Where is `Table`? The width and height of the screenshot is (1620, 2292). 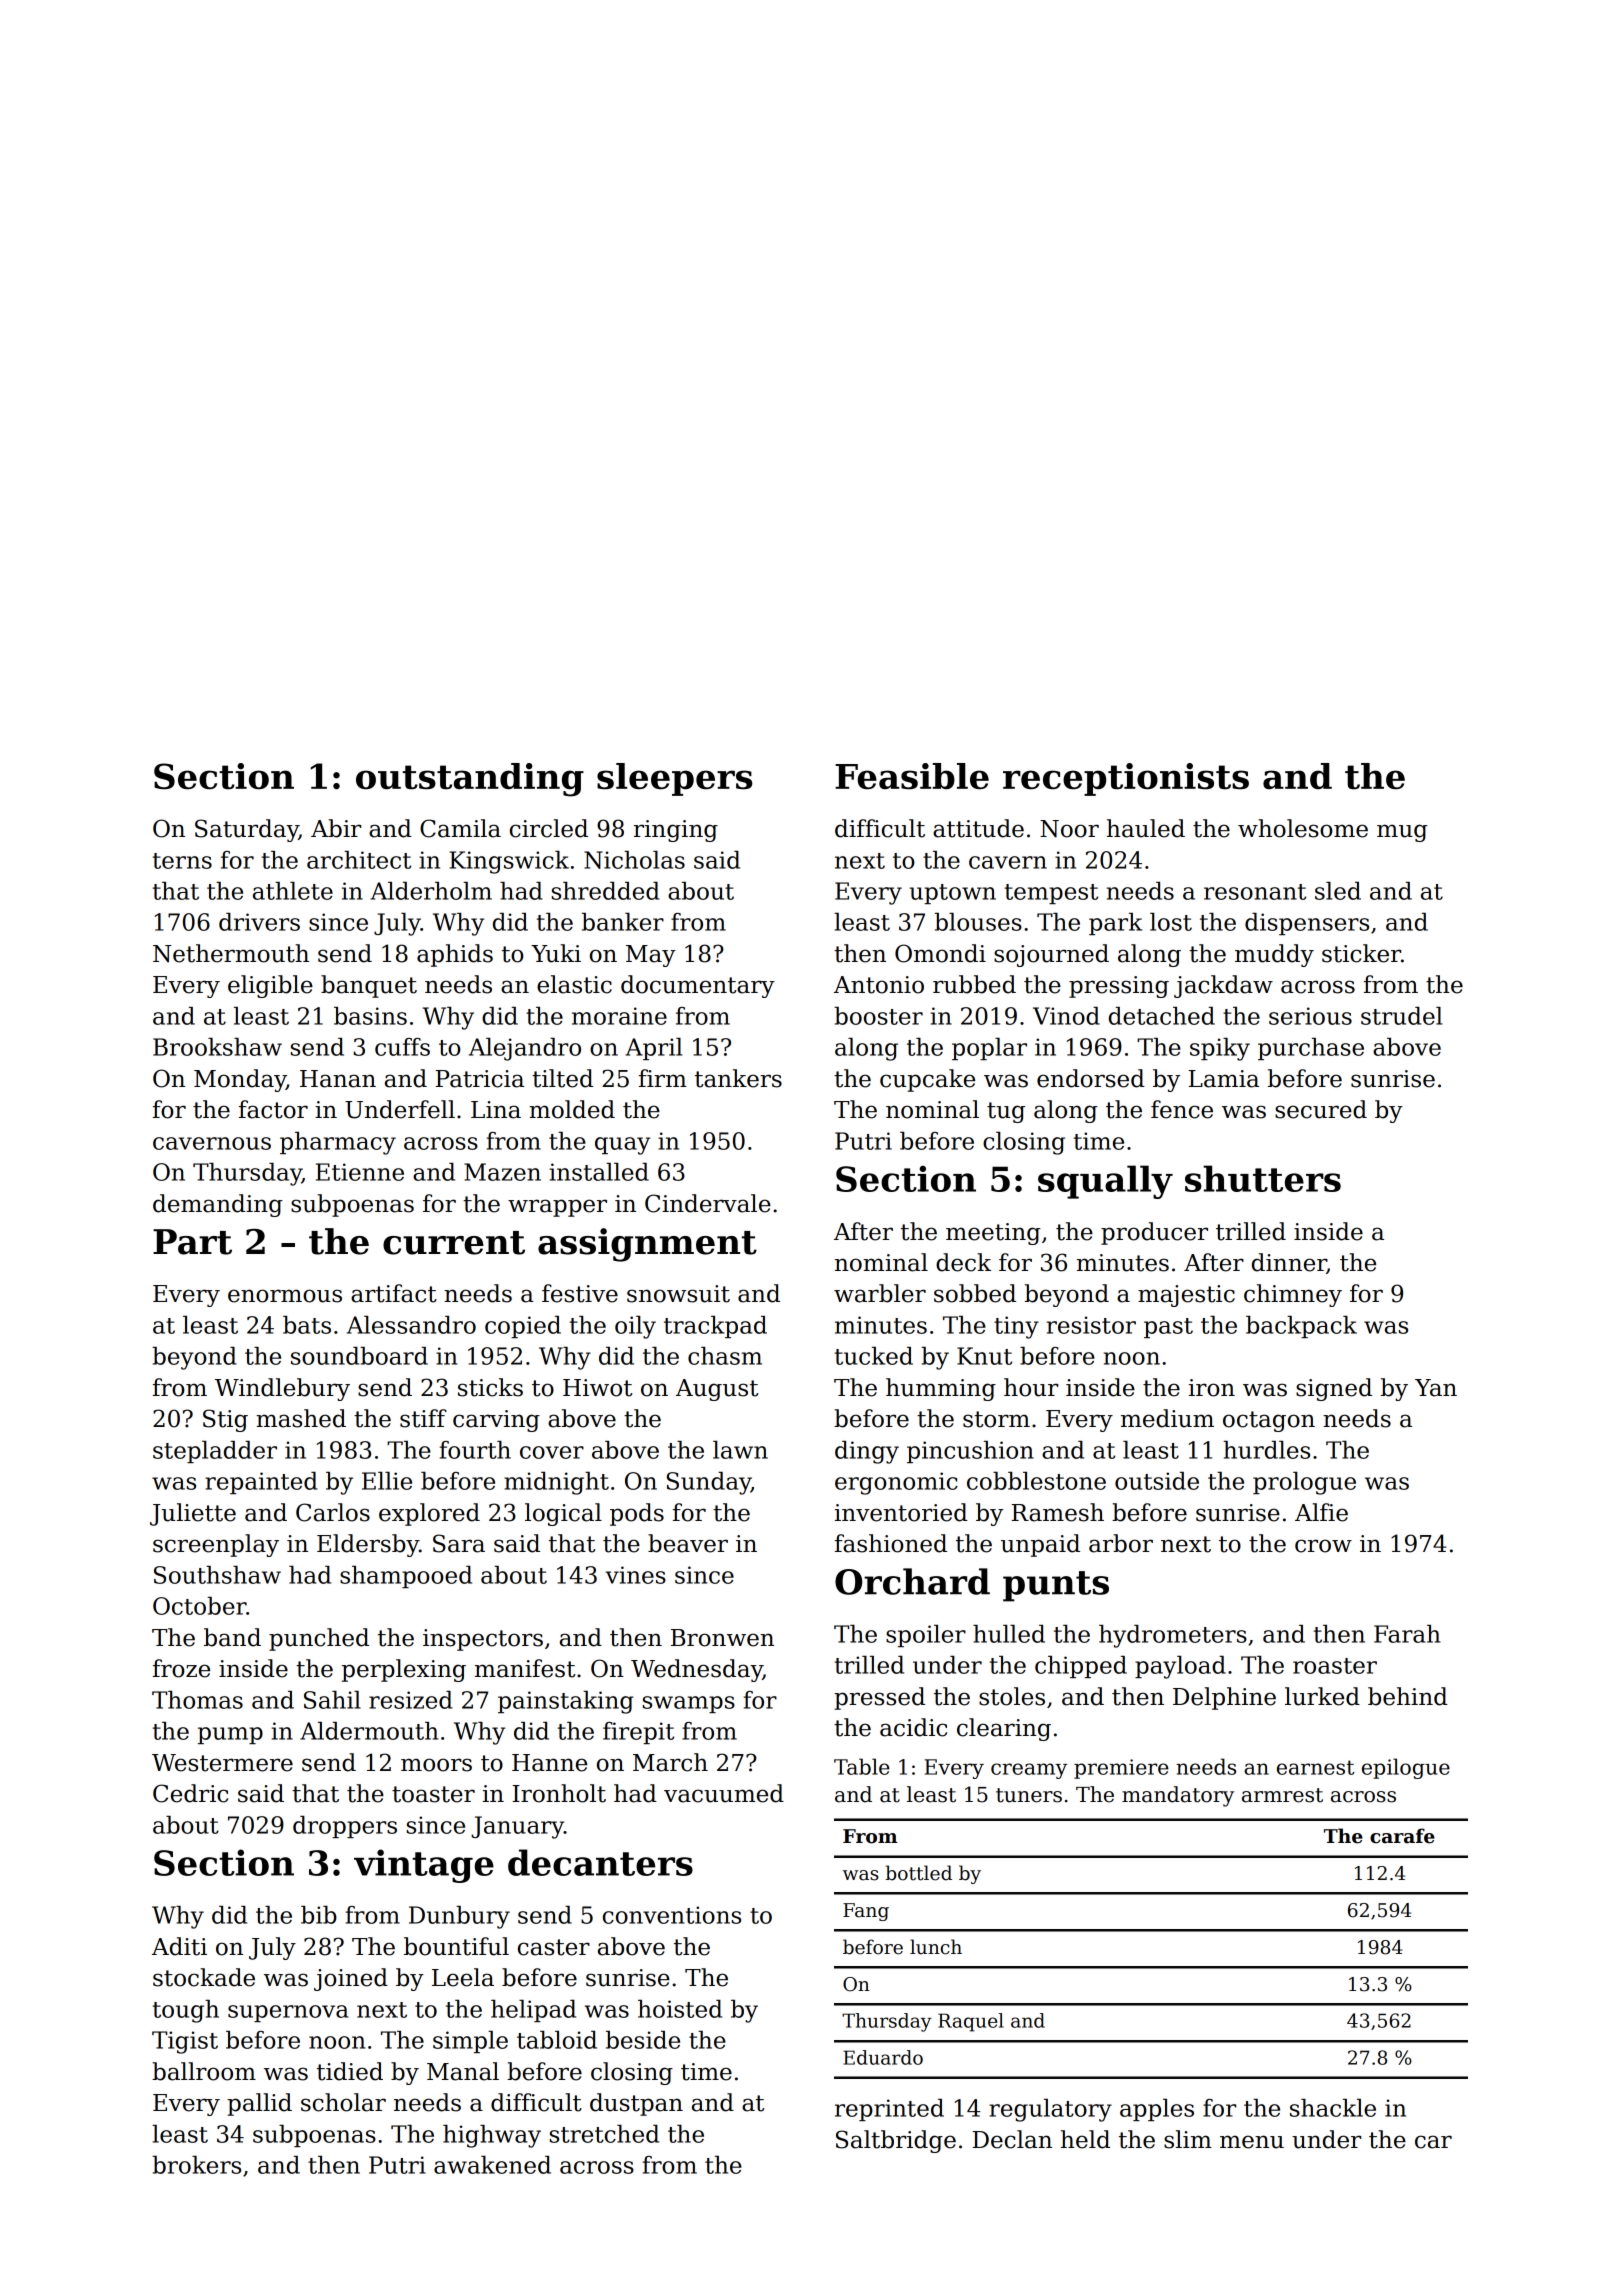 Table is located at coordinates (862, 1766).
